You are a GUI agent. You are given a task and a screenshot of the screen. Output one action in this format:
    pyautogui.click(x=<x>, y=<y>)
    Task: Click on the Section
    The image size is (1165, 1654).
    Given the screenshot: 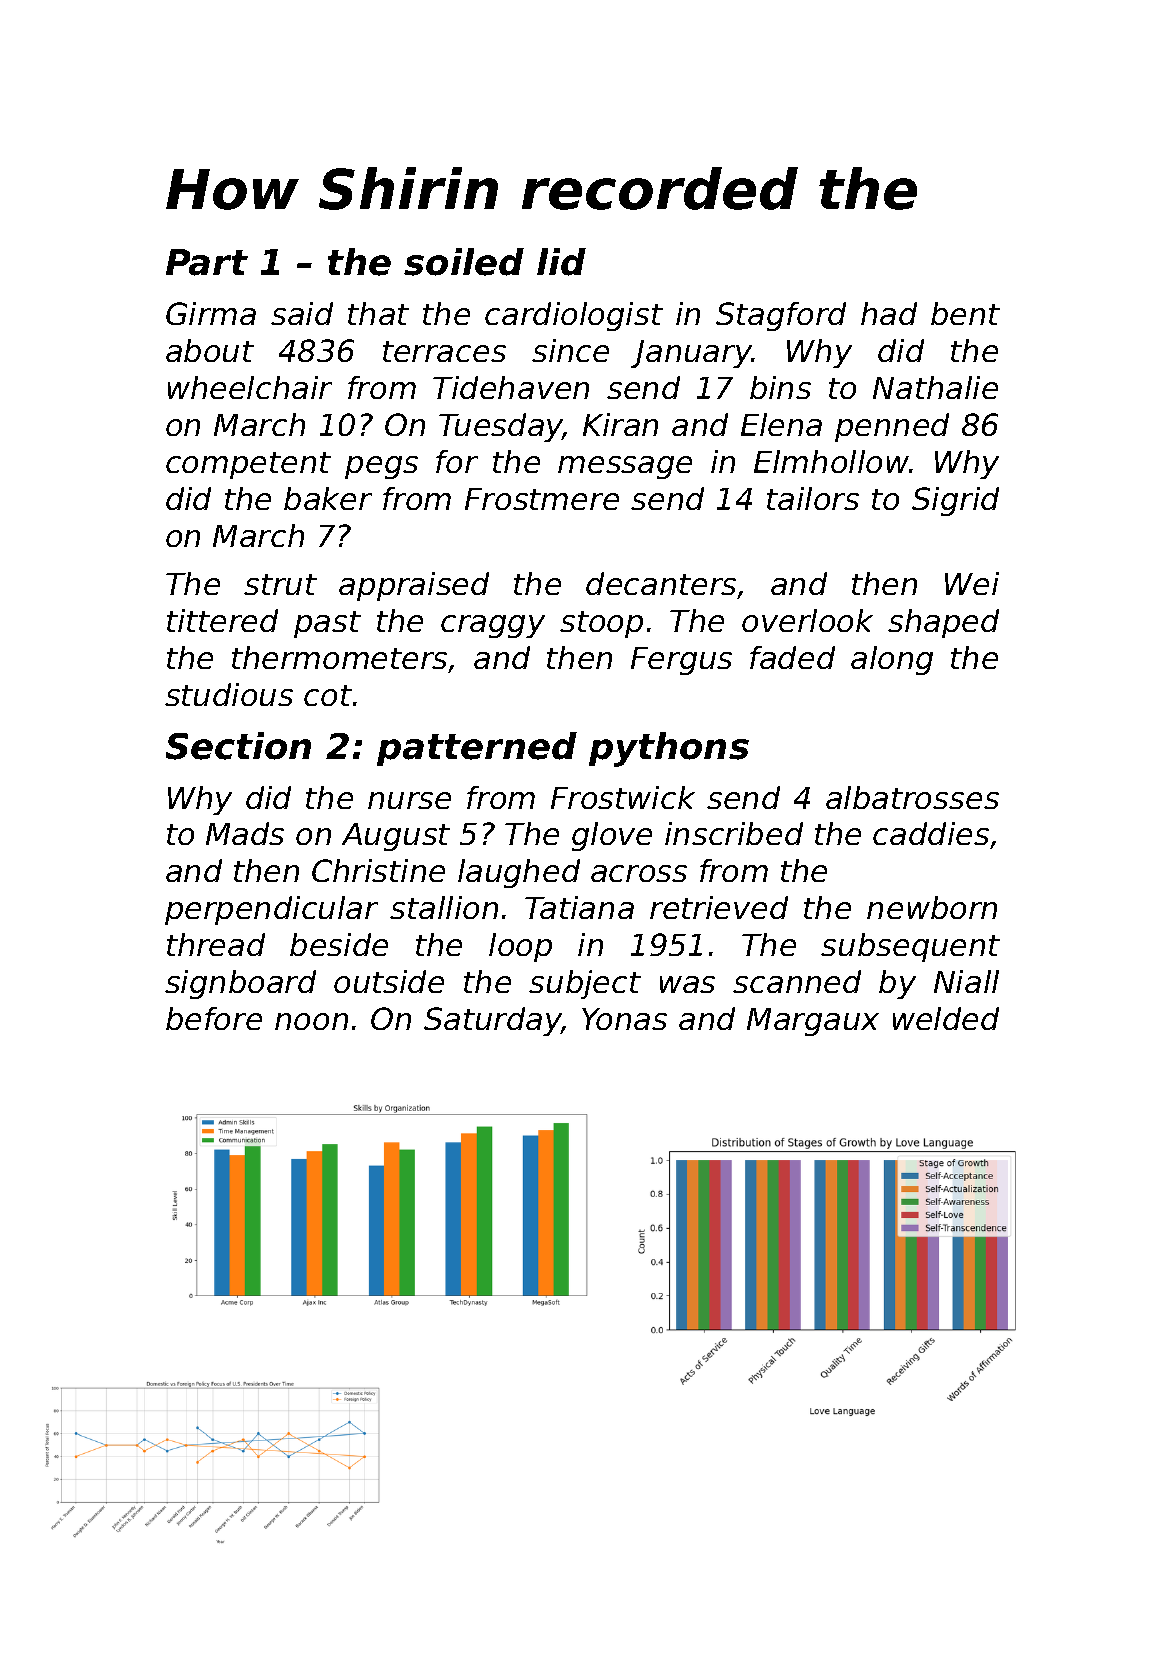 What is the action you would take?
    pyautogui.click(x=238, y=746)
